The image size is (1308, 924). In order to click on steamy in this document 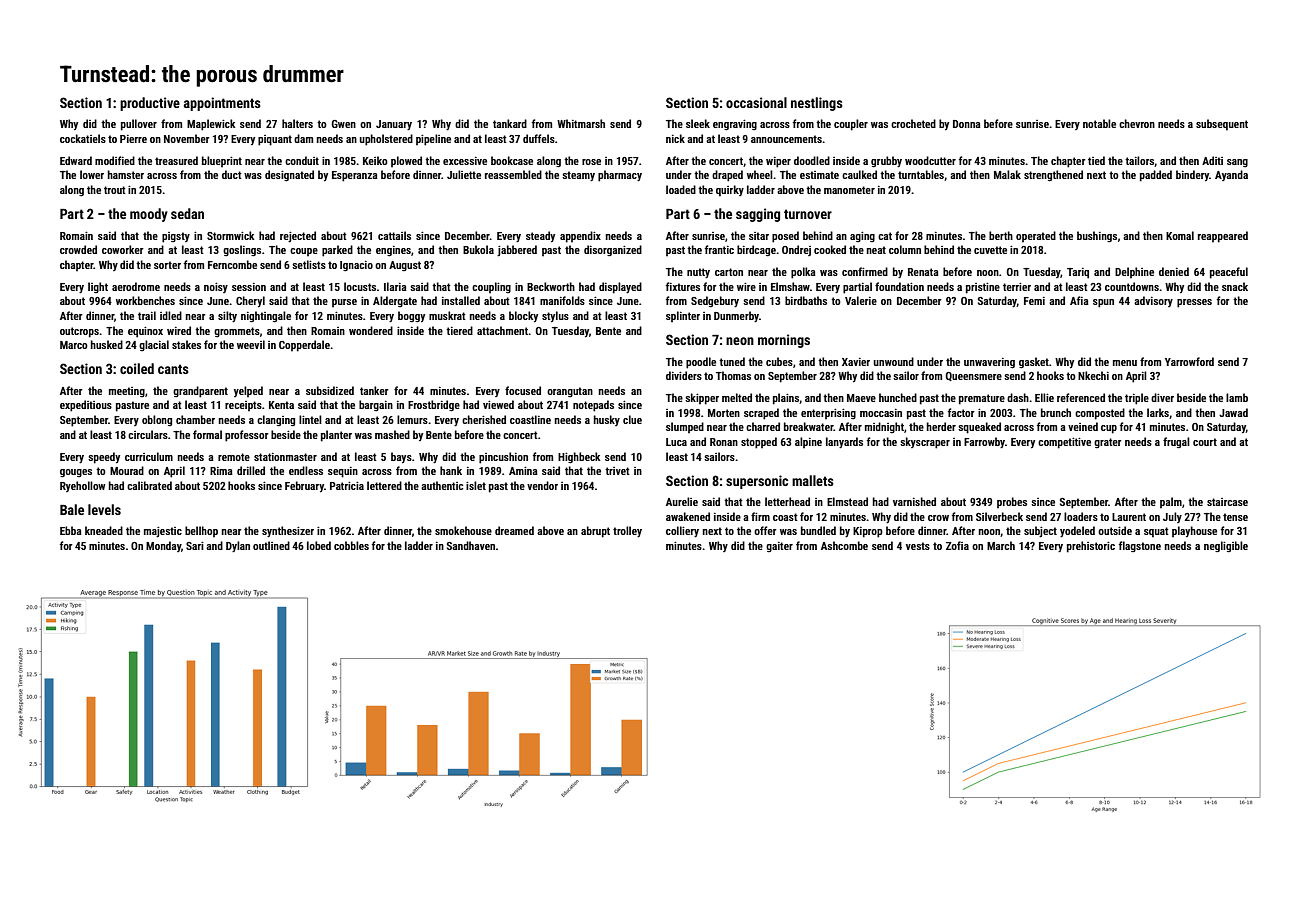, I will do `click(578, 176)`.
